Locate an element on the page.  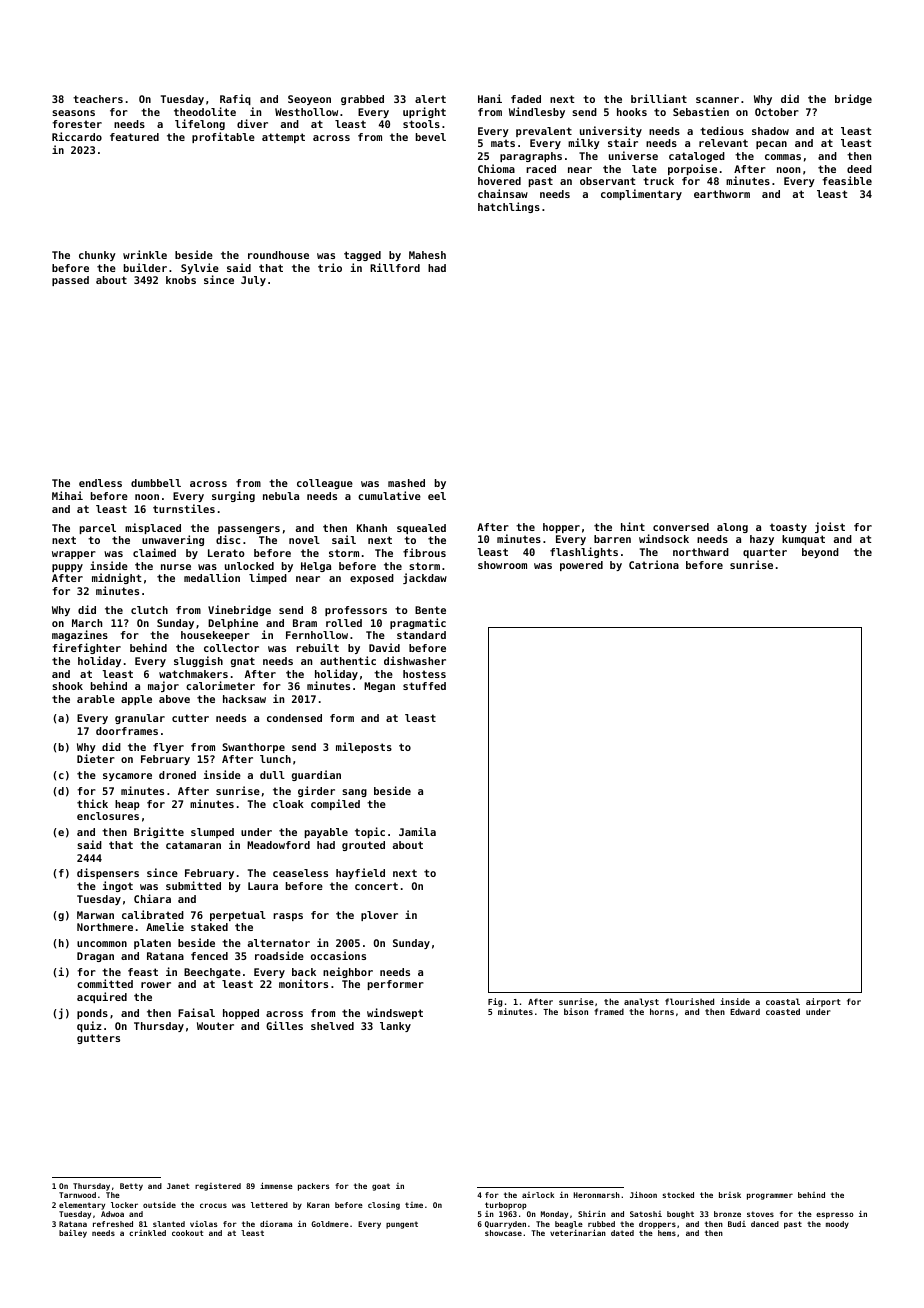
turboprop is located at coordinates (506, 1206).
